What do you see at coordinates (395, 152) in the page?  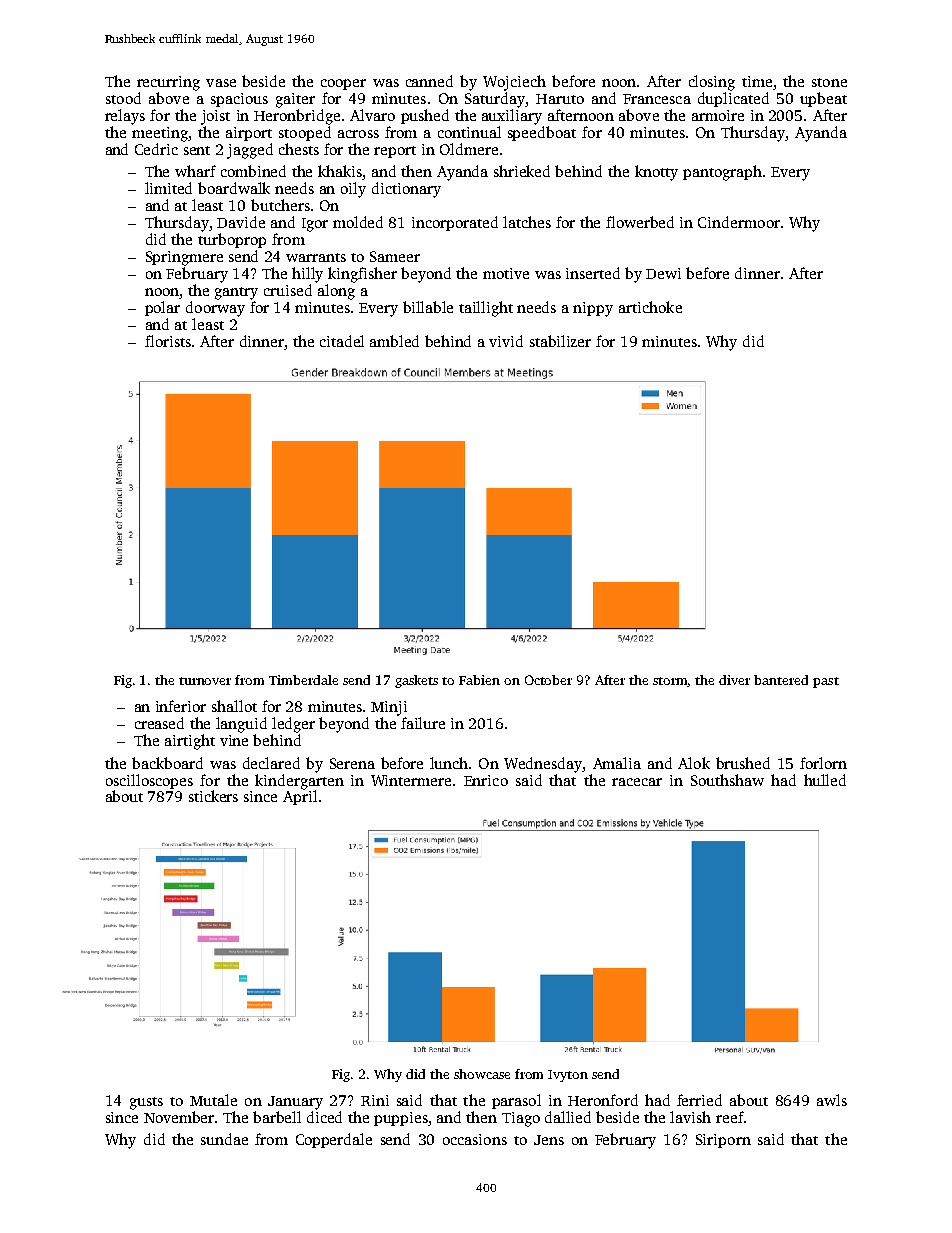 I see `report` at bounding box center [395, 152].
